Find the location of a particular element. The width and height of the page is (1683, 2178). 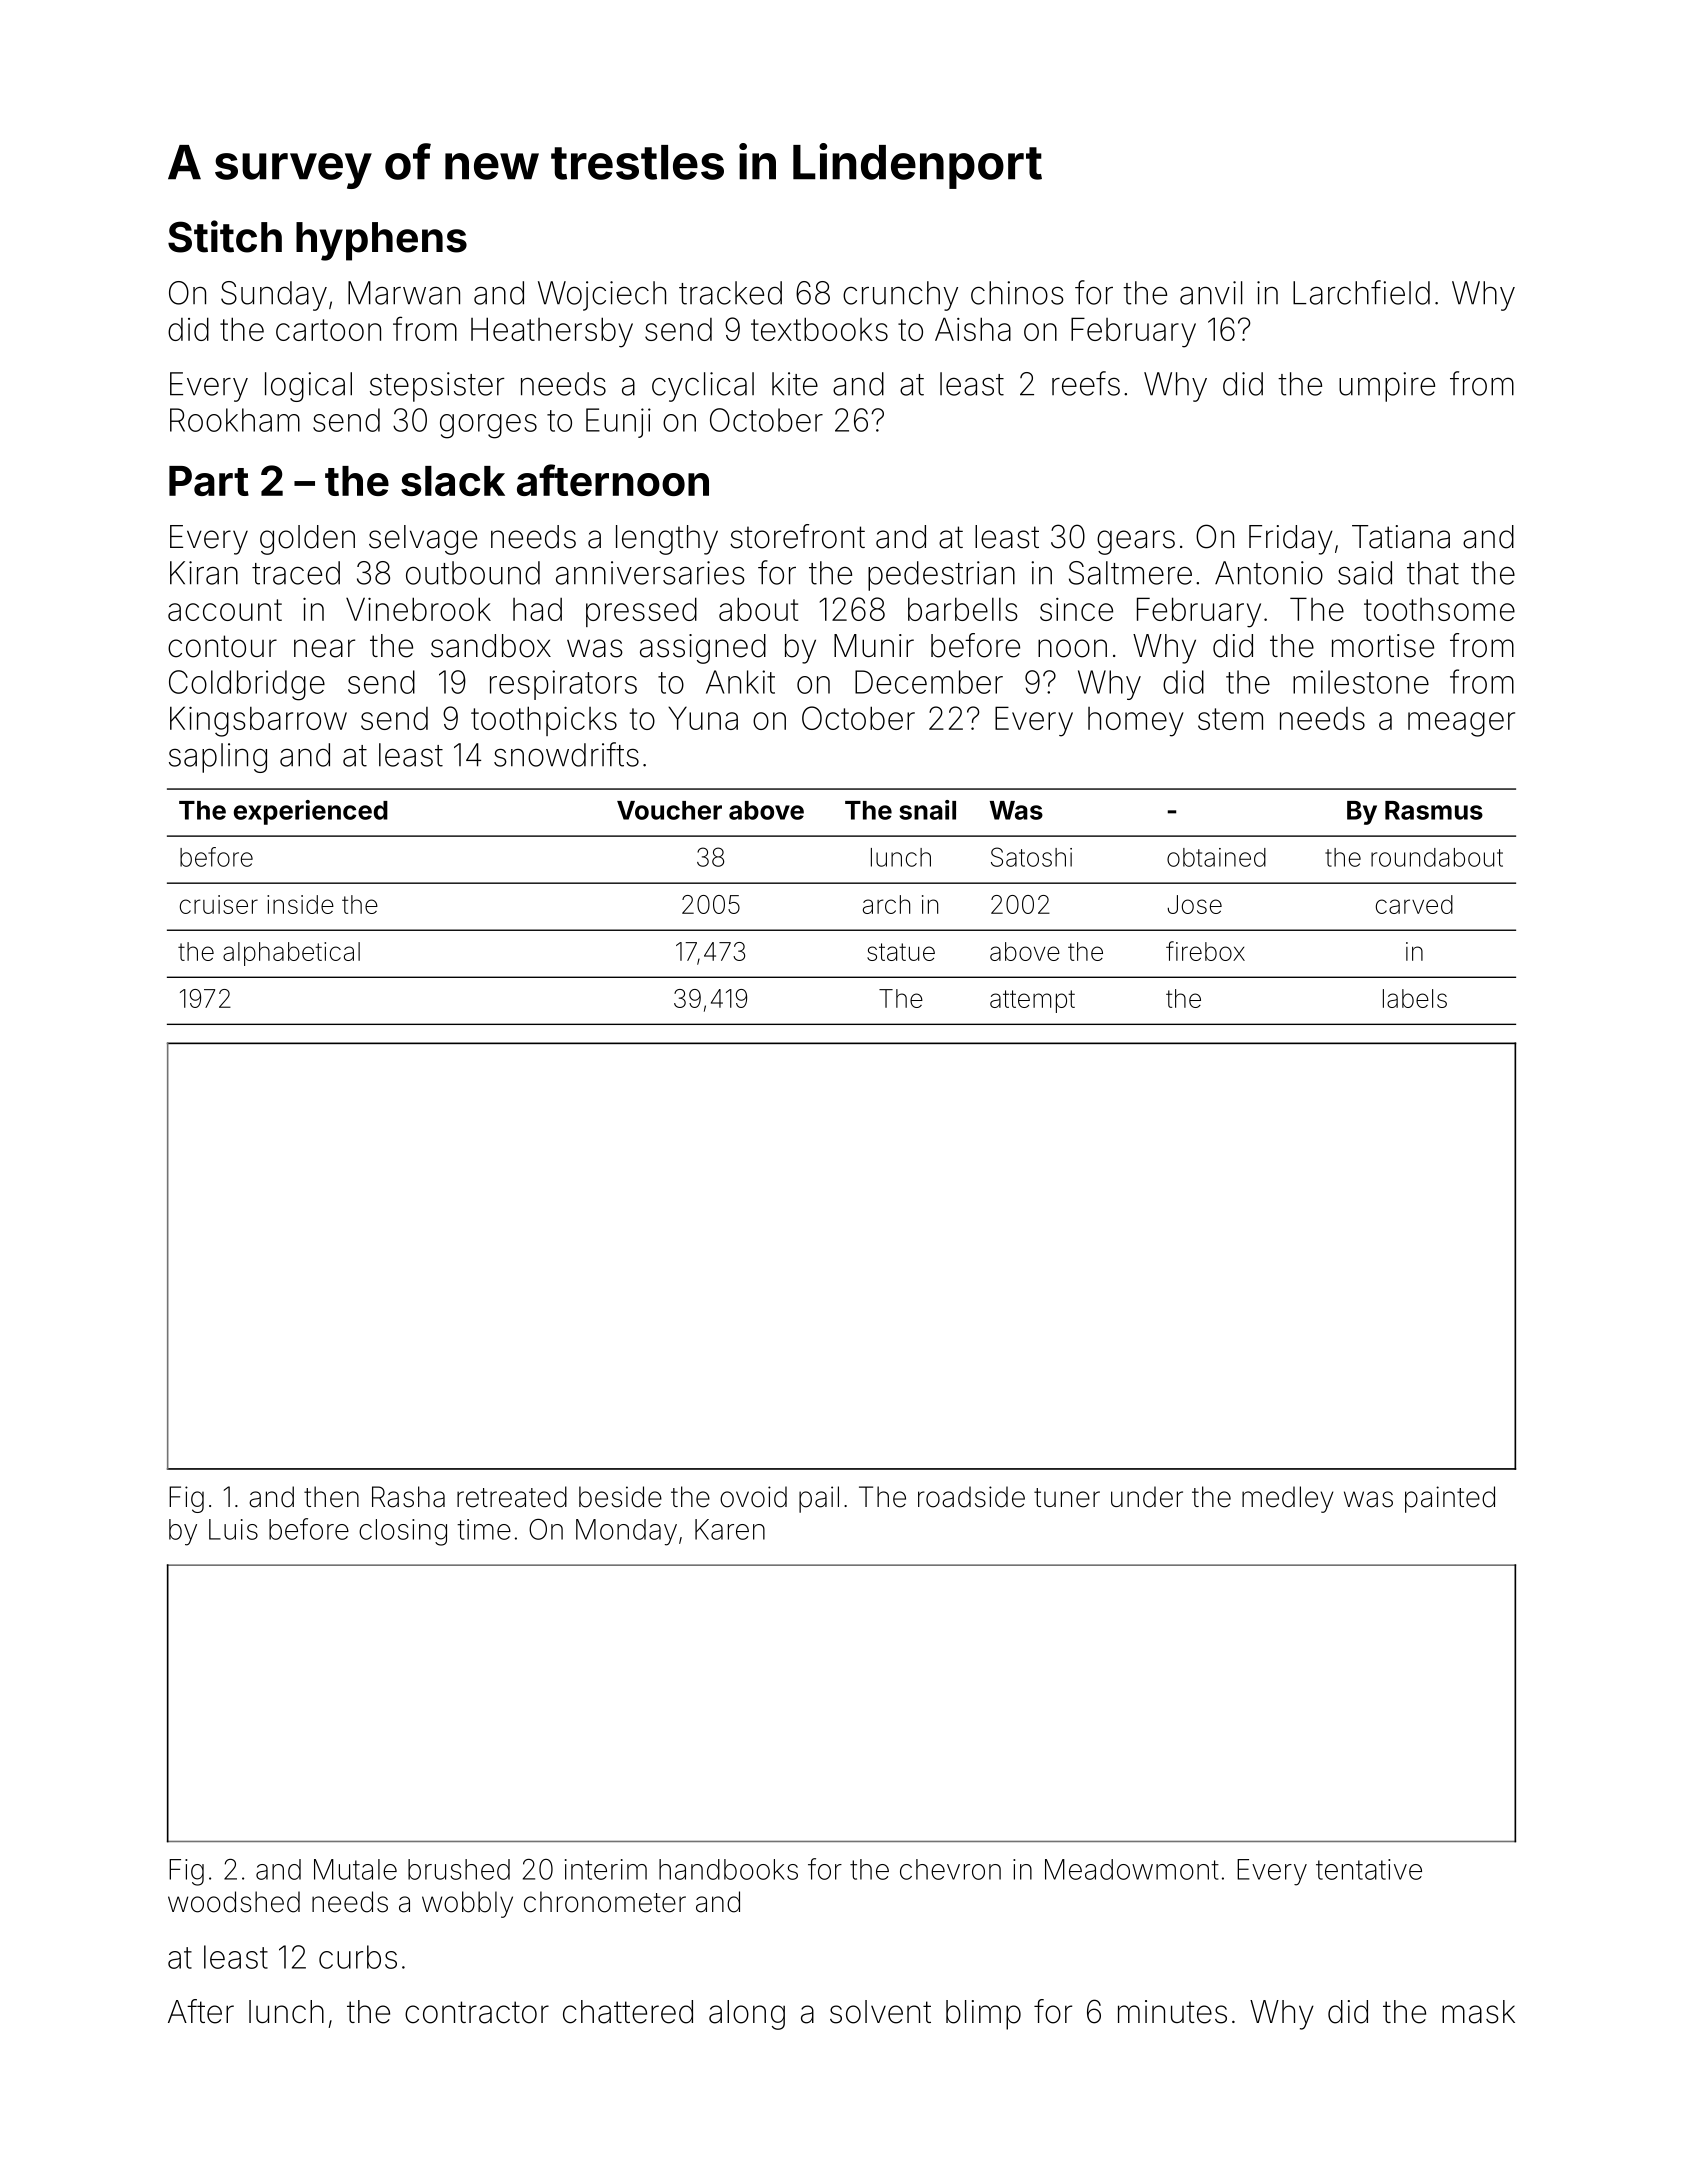

painted is located at coordinates (1450, 1499).
